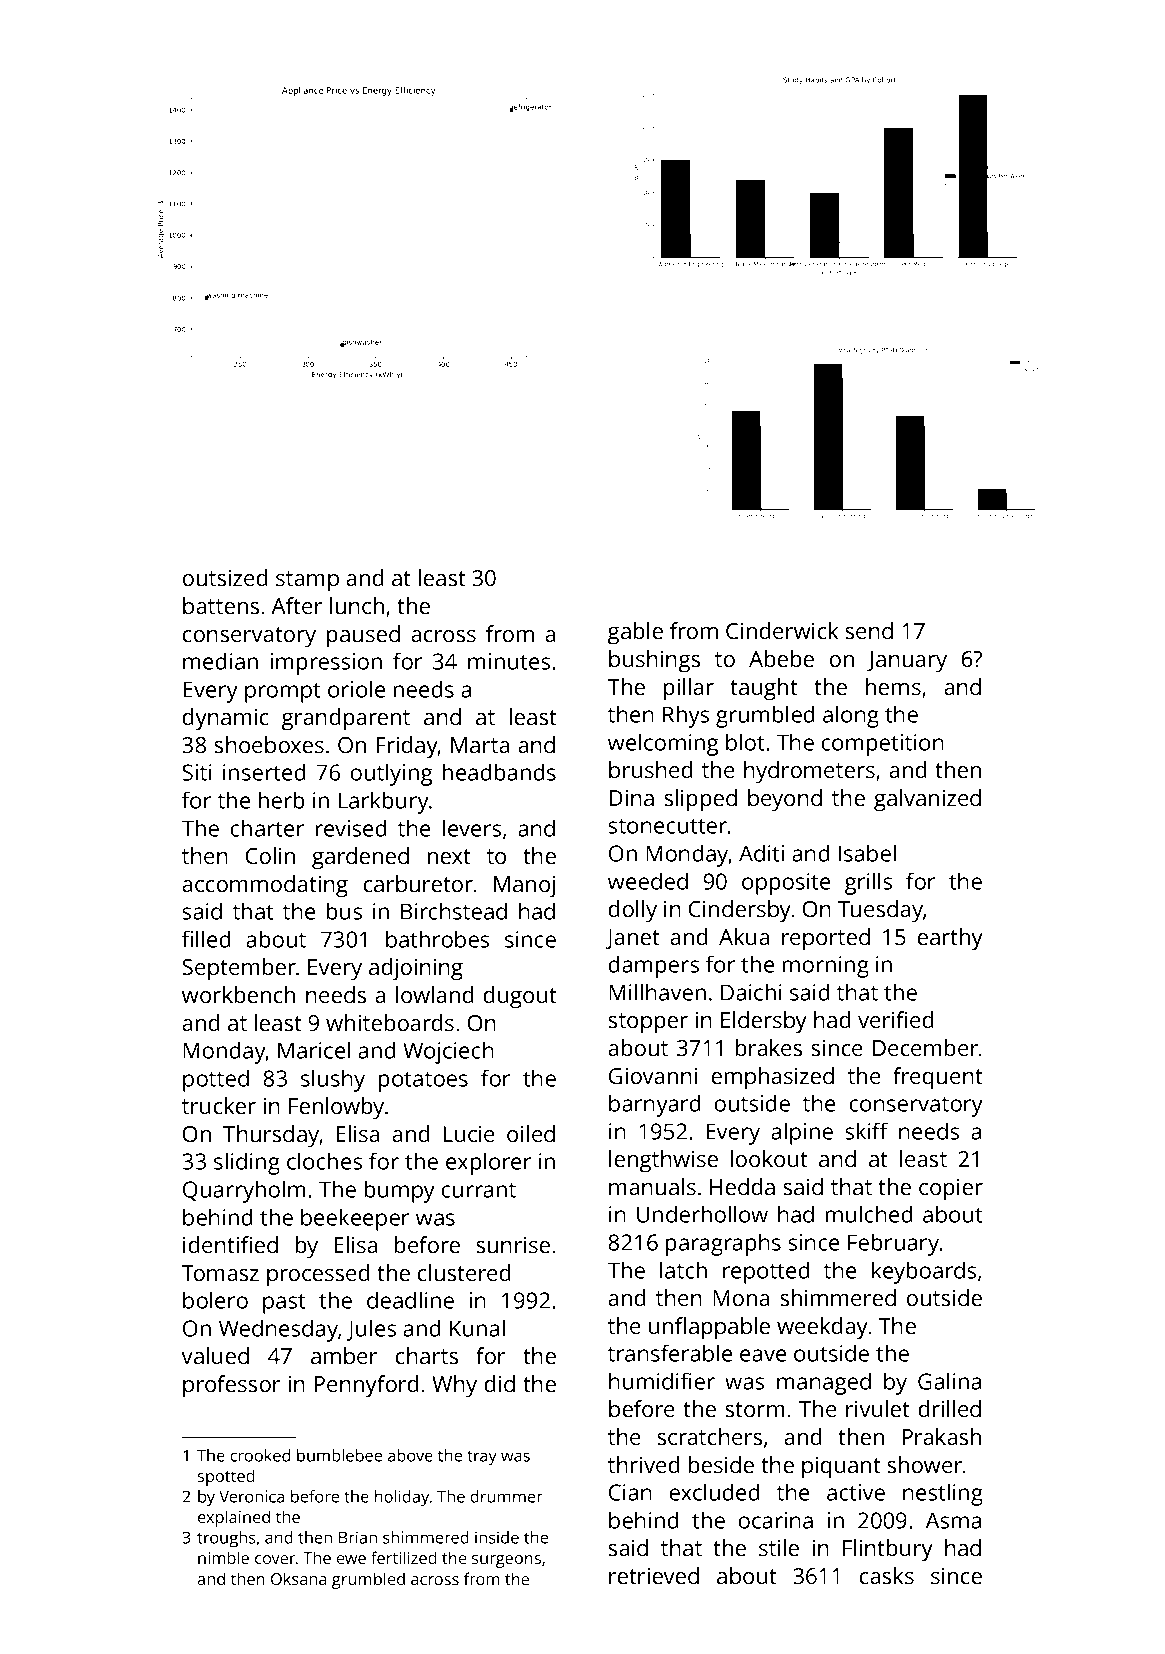  I want to click on battens, so click(221, 605).
